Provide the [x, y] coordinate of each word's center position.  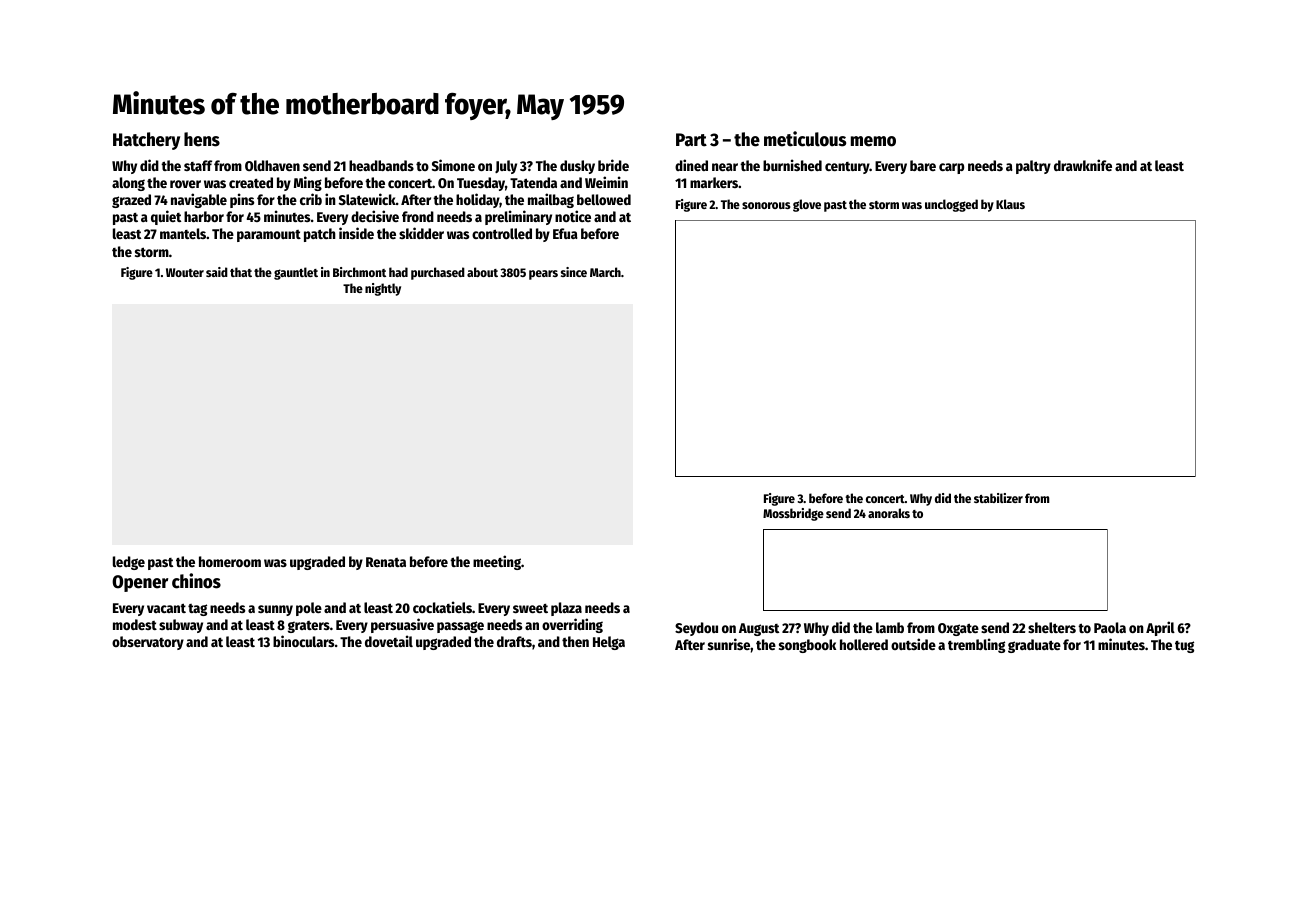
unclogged [951, 205]
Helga [609, 643]
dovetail [389, 641]
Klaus [1010, 204]
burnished [792, 165]
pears [543, 275]
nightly [383, 289]
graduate [1034, 646]
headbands [381, 165]
